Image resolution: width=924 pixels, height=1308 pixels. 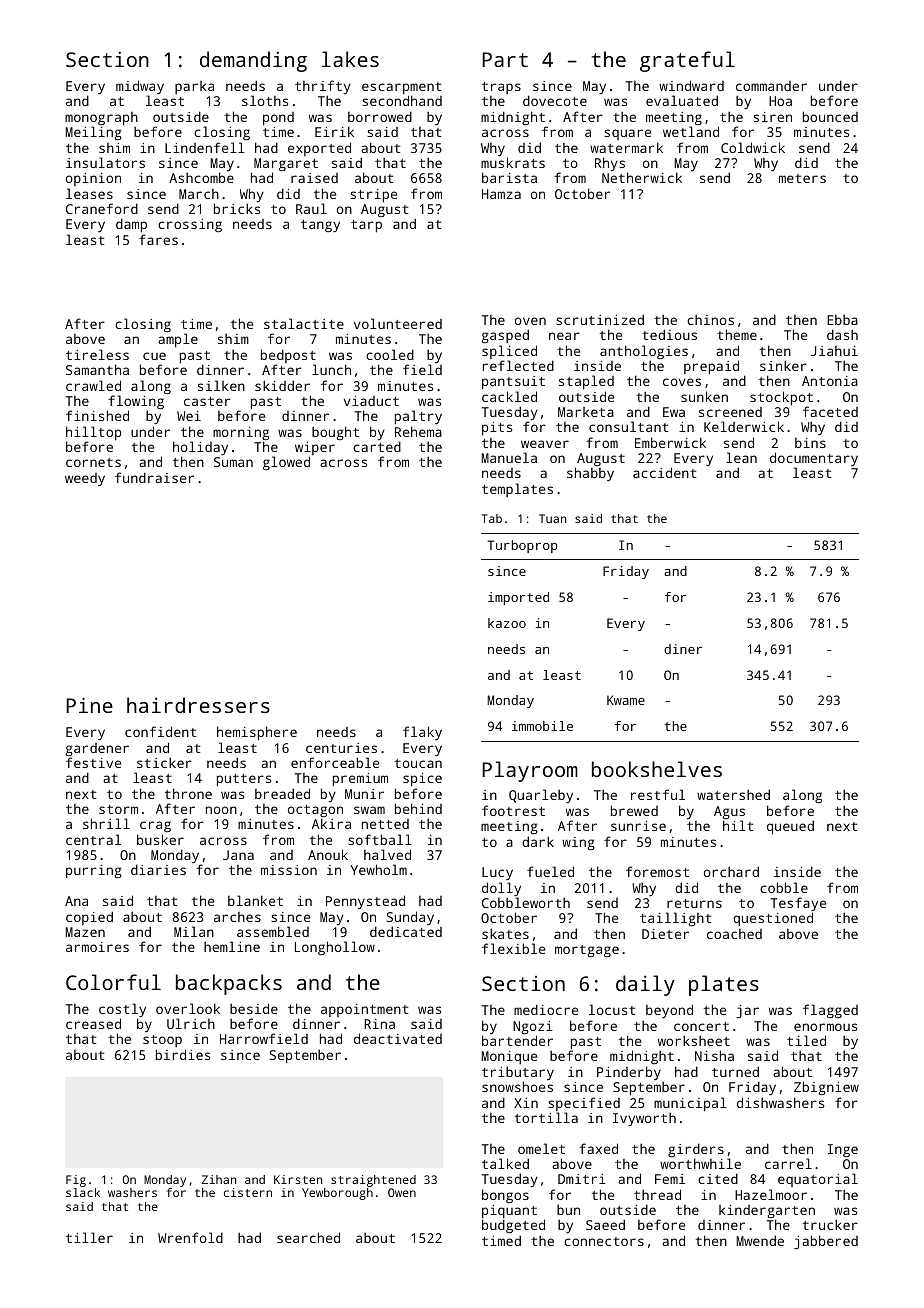 What do you see at coordinates (657, 769) in the image?
I see `bookshelves` at bounding box center [657, 769].
